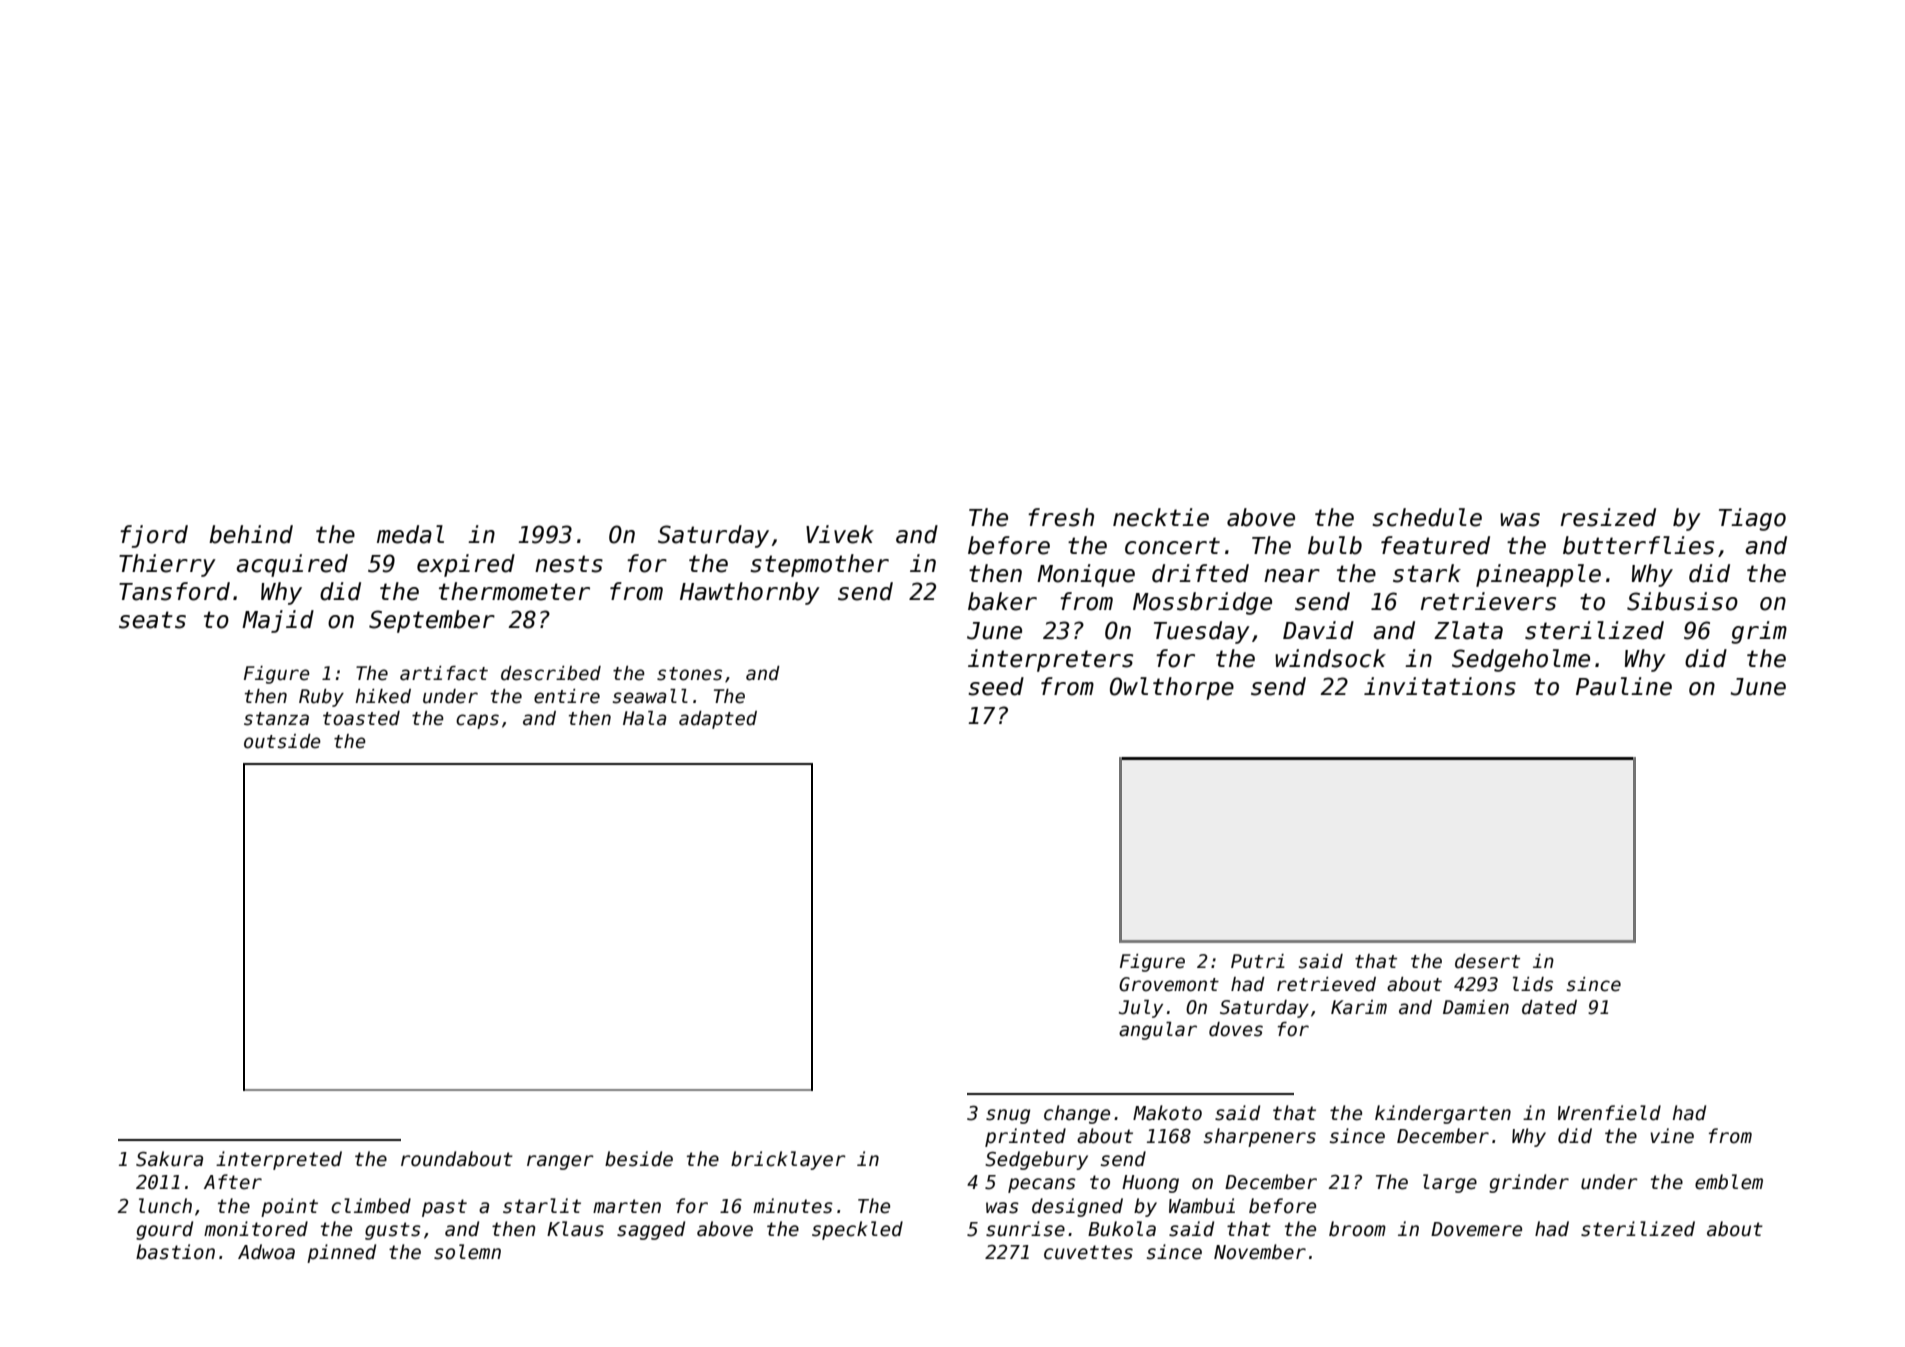  I want to click on After, so click(233, 1182).
